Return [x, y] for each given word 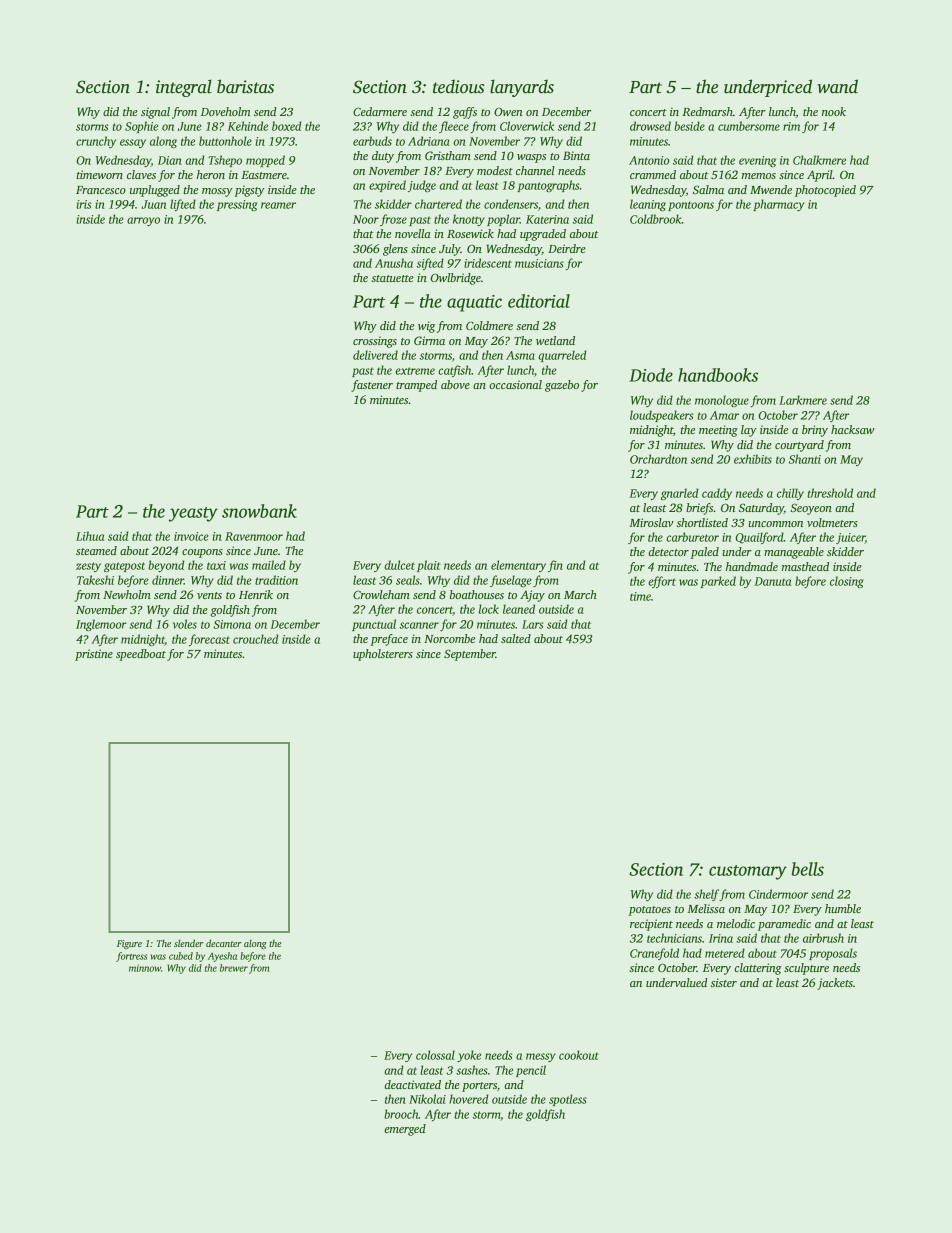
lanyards [522, 88]
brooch [401, 1114]
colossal [435, 1055]
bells [807, 869]
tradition [276, 580]
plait [429, 566]
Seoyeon [811, 509]
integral [184, 88]
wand [837, 86]
